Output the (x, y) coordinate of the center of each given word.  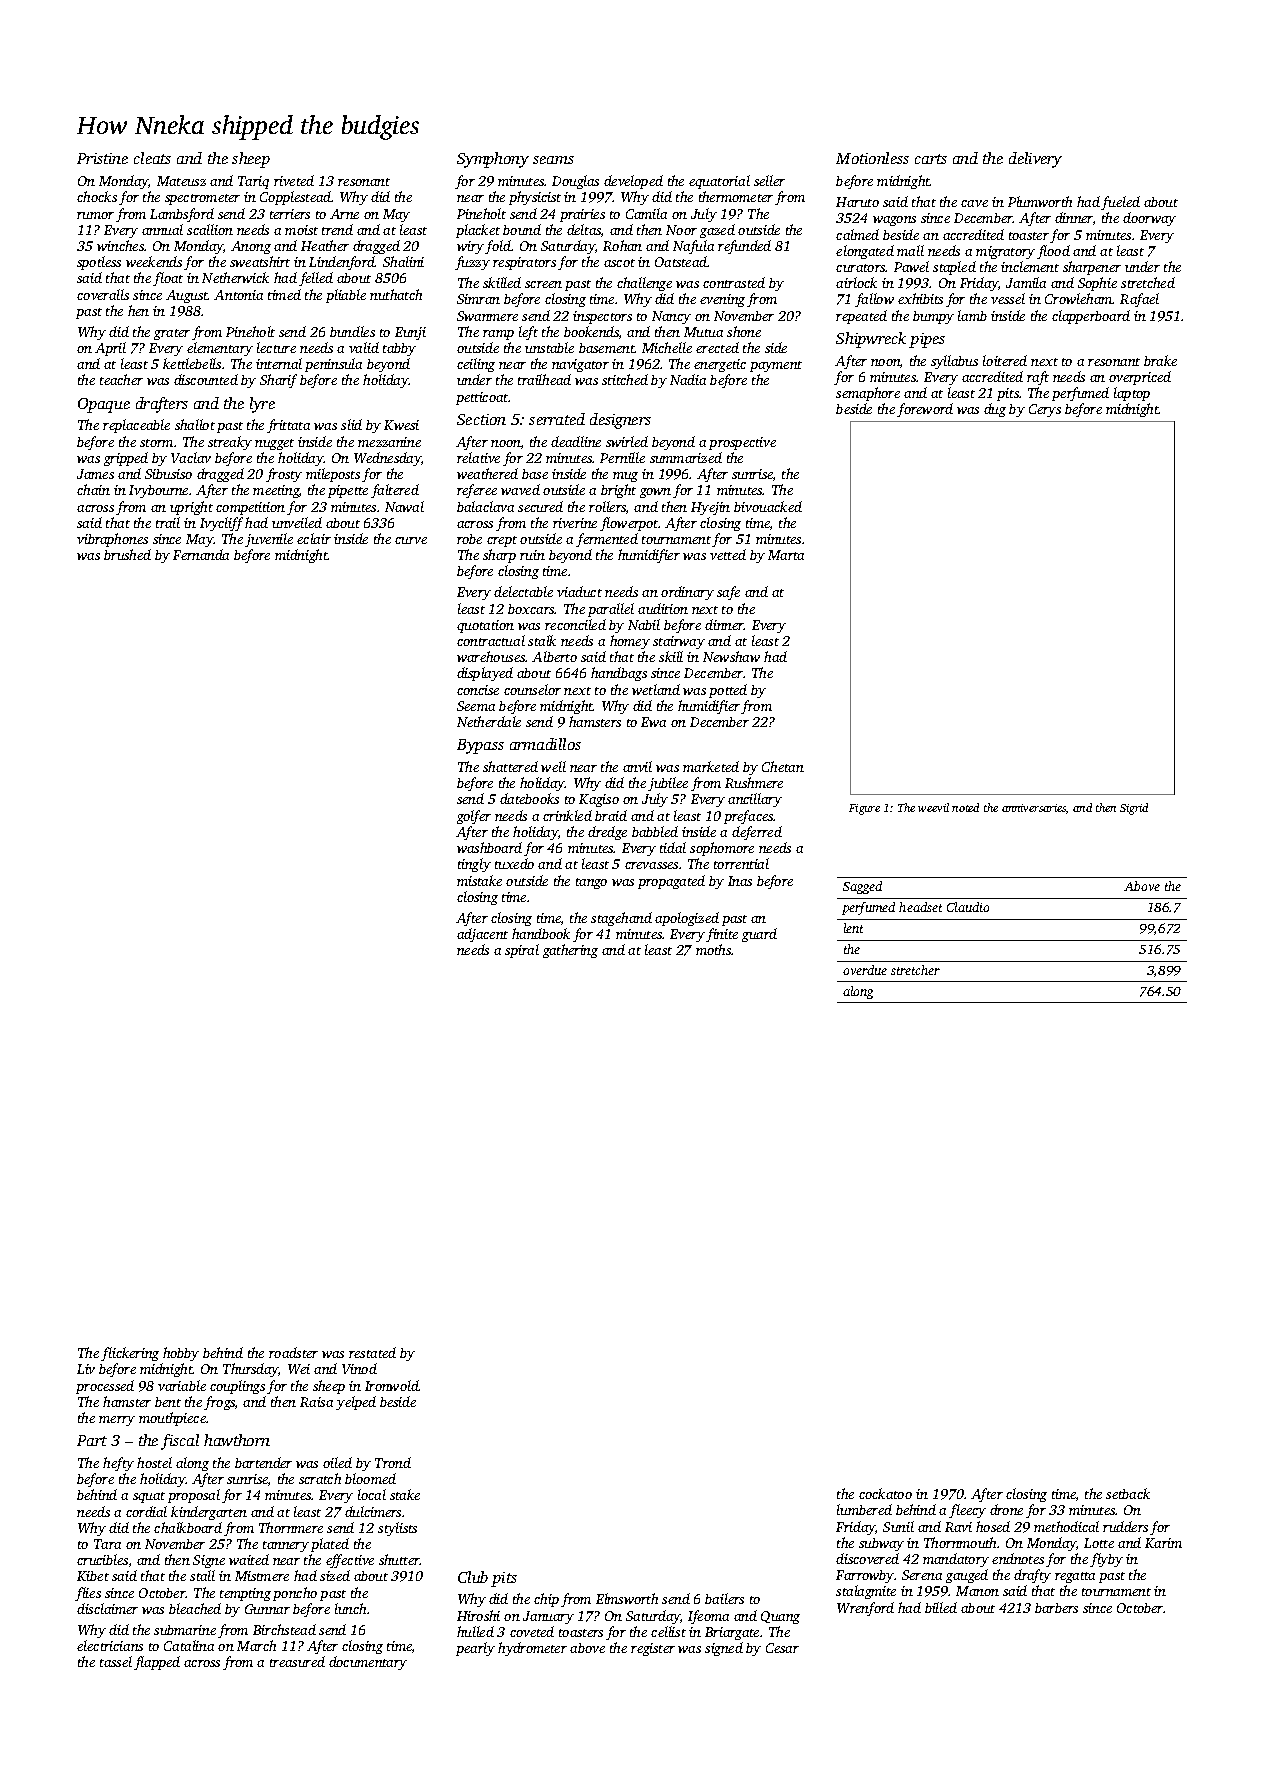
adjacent (482, 935)
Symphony (493, 160)
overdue (865, 970)
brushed (127, 554)
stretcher (915, 970)
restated (372, 1352)
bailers (724, 1598)
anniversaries (1034, 808)
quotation (485, 626)
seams (553, 160)
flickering (130, 1354)
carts (931, 159)
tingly (474, 865)
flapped (157, 1663)
